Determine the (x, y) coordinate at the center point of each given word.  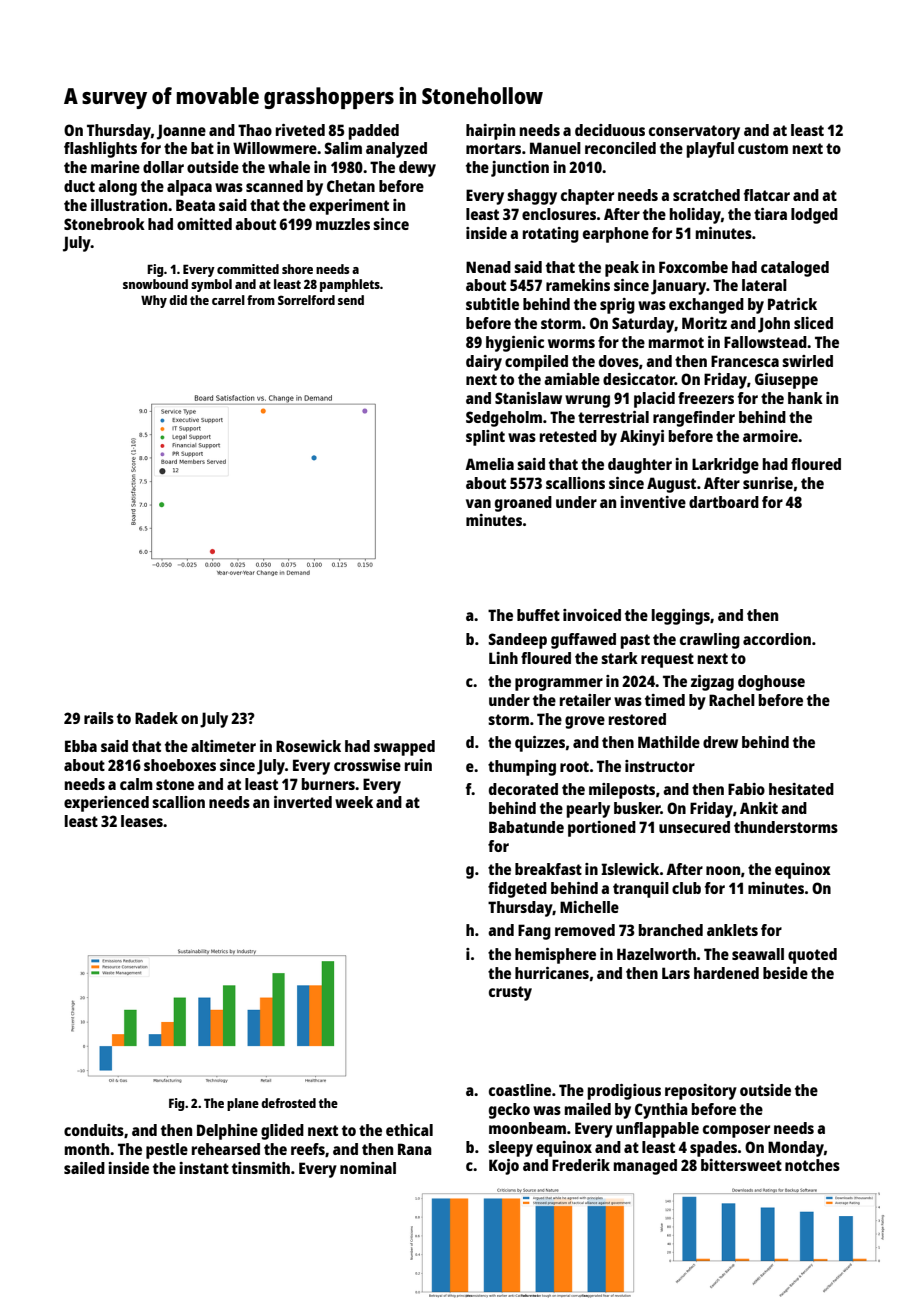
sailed (84, 1168)
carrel (228, 300)
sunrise (768, 483)
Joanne (181, 132)
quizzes (540, 744)
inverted (303, 802)
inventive (653, 502)
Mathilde (669, 742)
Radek (156, 718)
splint (485, 438)
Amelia (489, 464)
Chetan (351, 186)
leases (142, 821)
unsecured (694, 827)
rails (99, 718)
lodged (814, 216)
